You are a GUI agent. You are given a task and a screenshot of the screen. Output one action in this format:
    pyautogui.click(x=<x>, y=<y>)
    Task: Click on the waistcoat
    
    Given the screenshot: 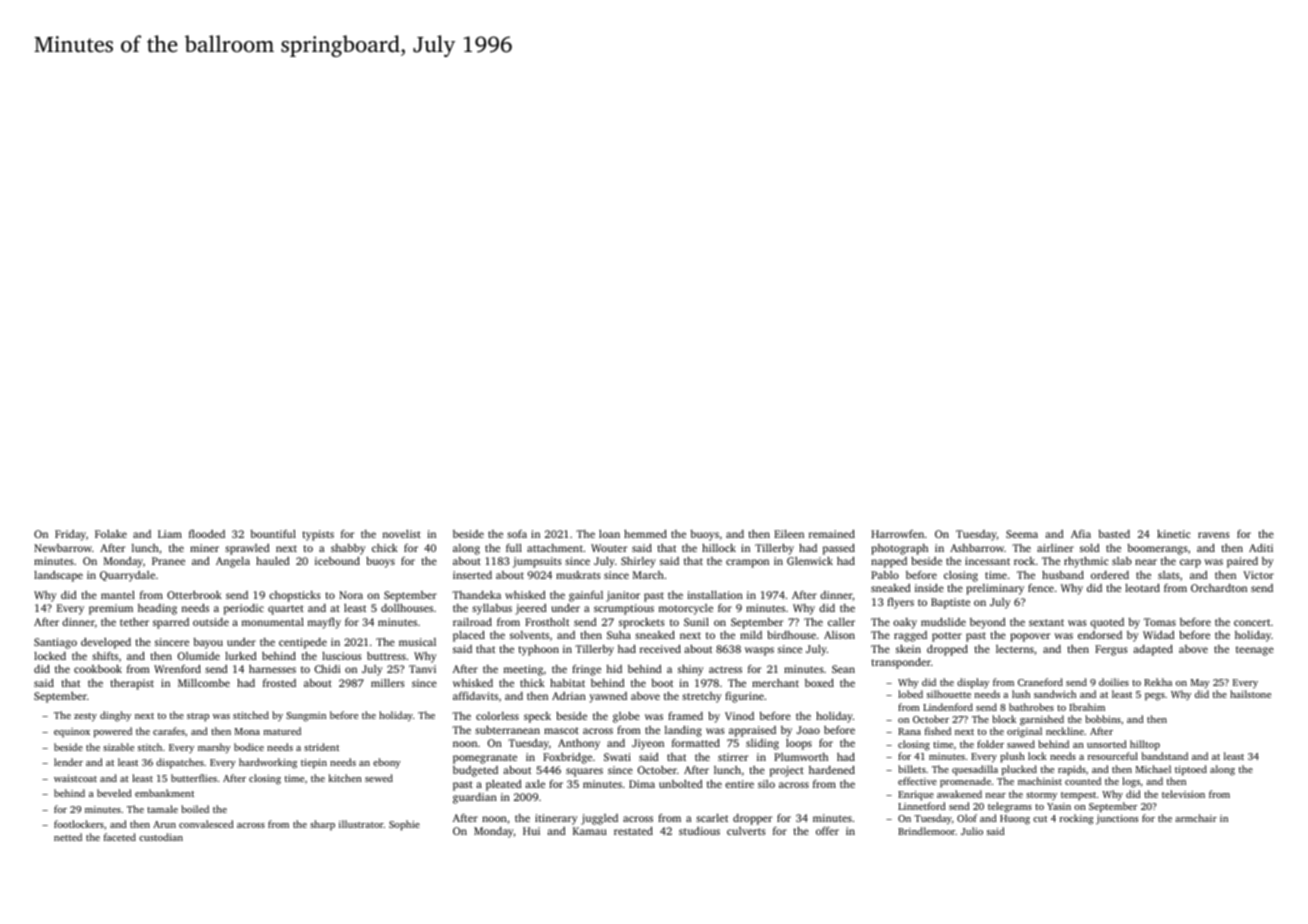 What is the action you would take?
    pyautogui.click(x=75, y=778)
